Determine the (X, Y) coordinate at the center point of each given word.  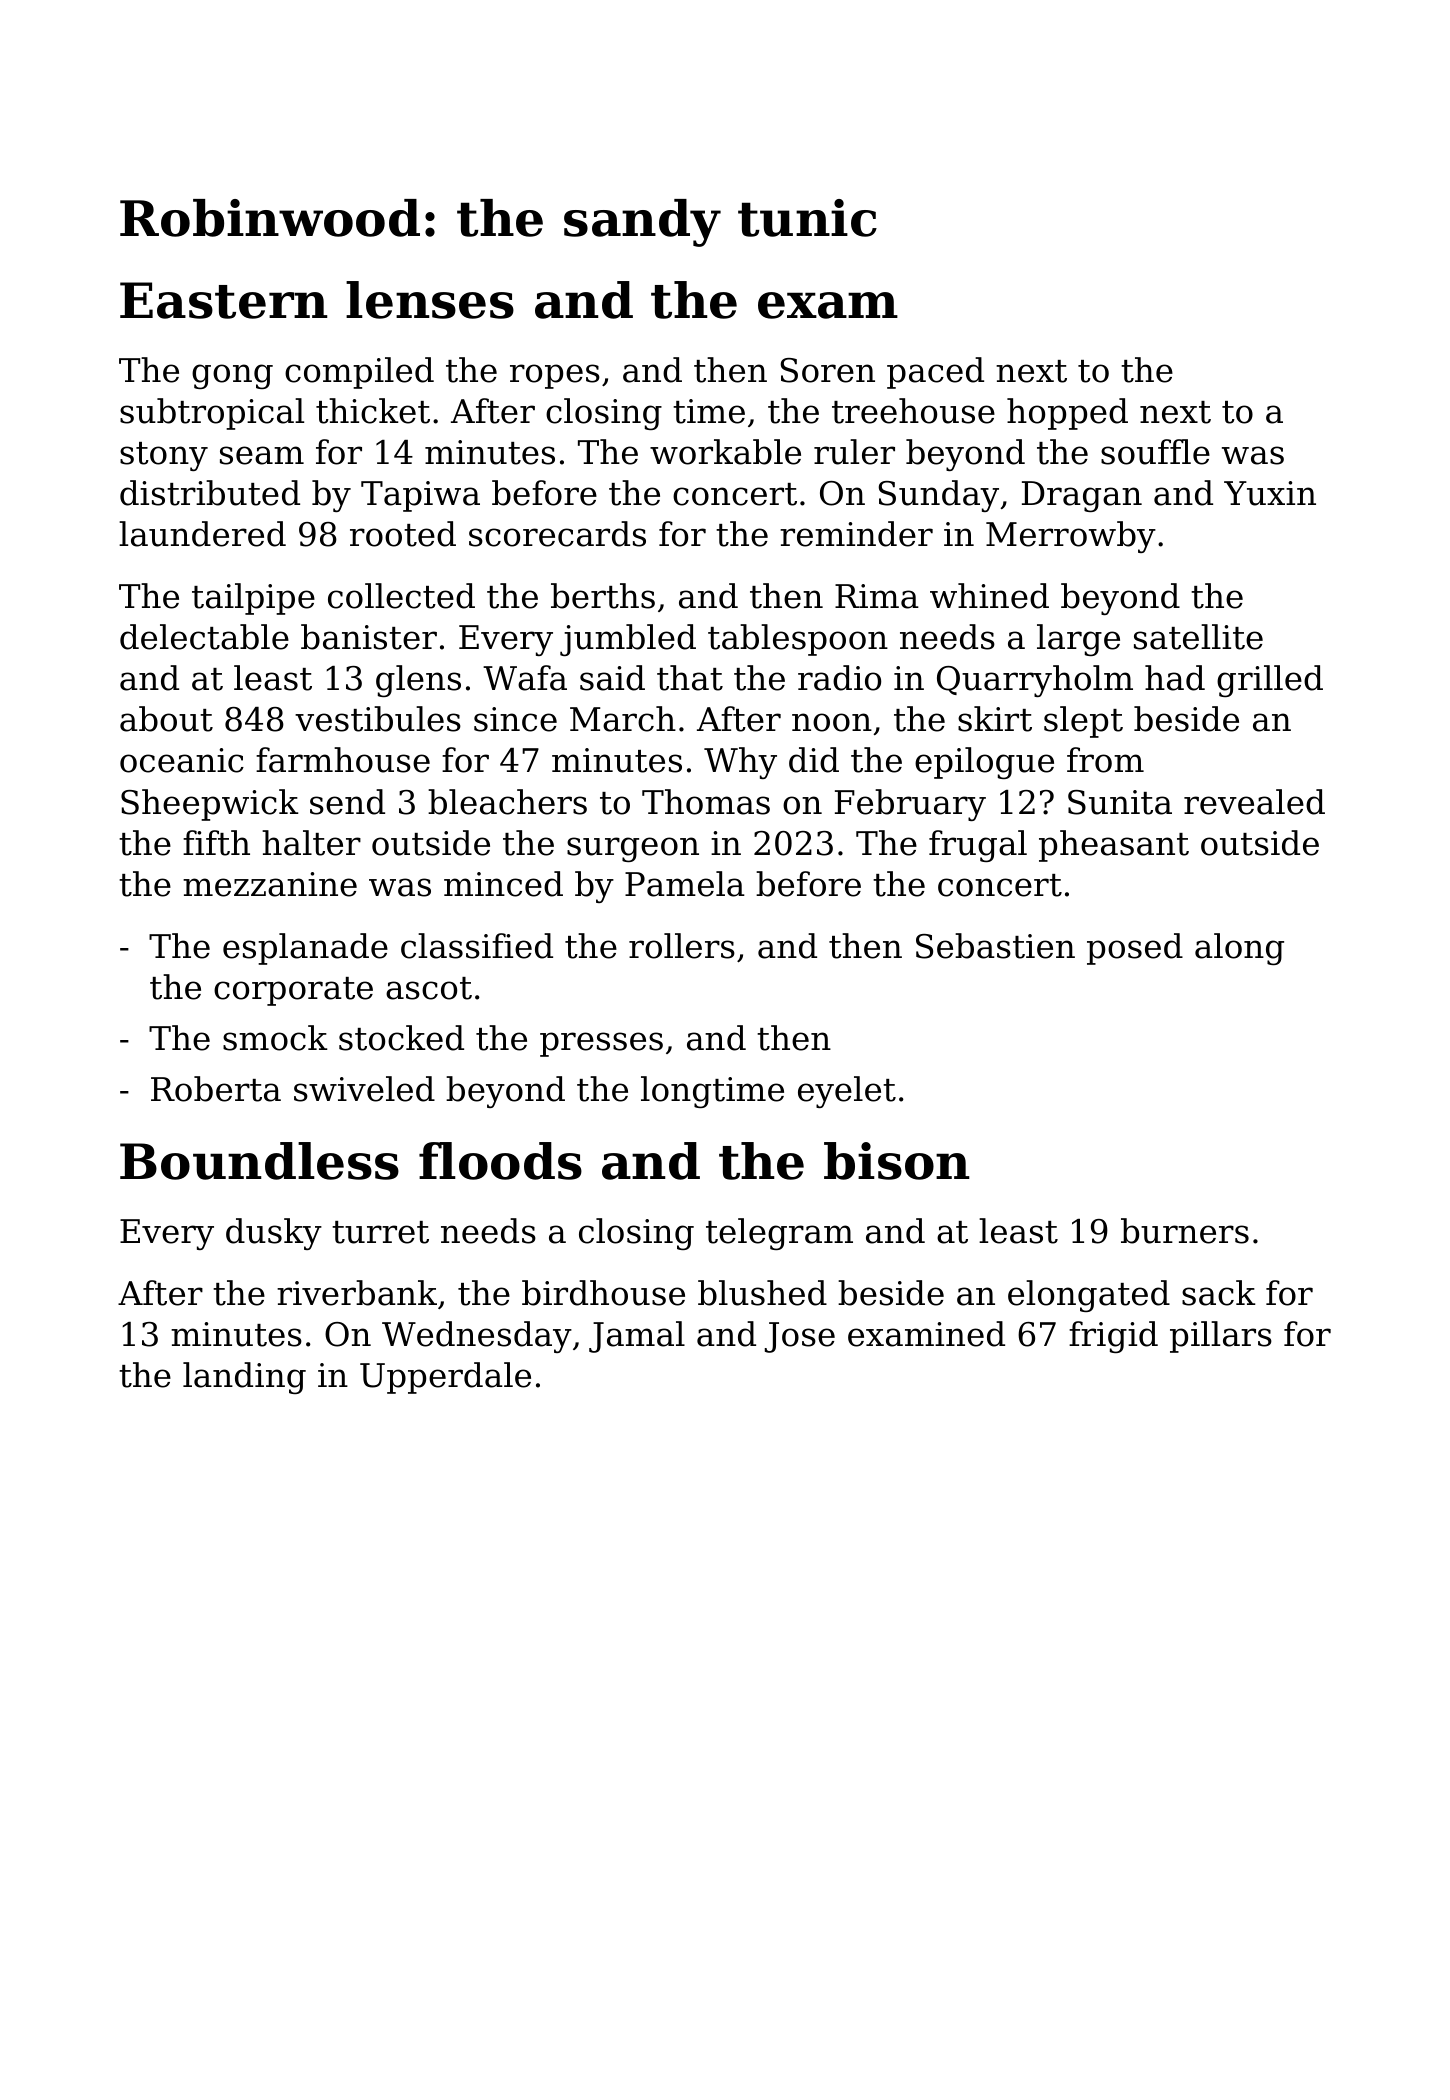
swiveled (364, 1089)
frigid (1113, 1337)
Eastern (224, 300)
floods (500, 1161)
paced (935, 373)
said (612, 678)
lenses (430, 300)
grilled (1270, 681)
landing (244, 1378)
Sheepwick (210, 805)
